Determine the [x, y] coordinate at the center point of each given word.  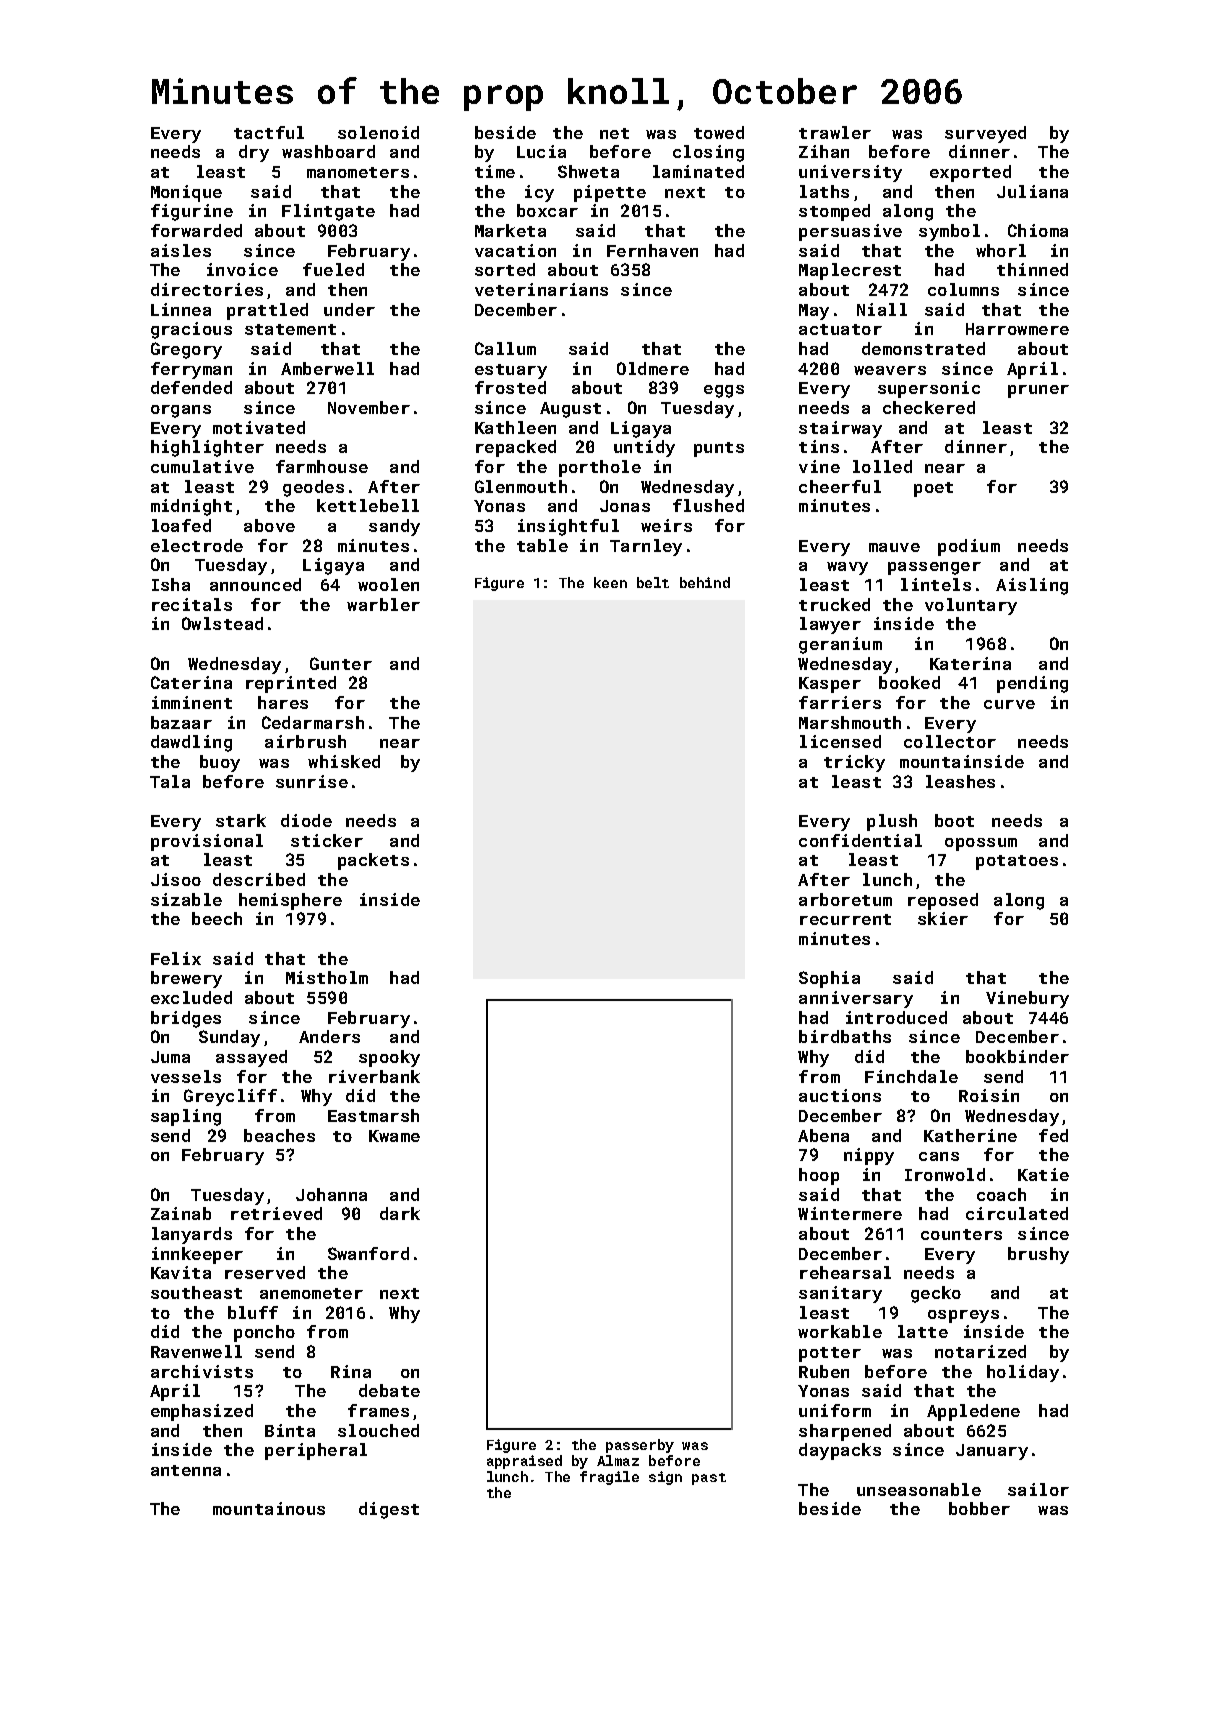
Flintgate [328, 212]
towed [719, 132]
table [542, 545]
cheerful [840, 486]
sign [665, 1478]
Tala [170, 781]
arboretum [845, 899]
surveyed [985, 134]
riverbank [374, 1076]
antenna [186, 1470]
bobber [979, 1508]
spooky [389, 1058]
